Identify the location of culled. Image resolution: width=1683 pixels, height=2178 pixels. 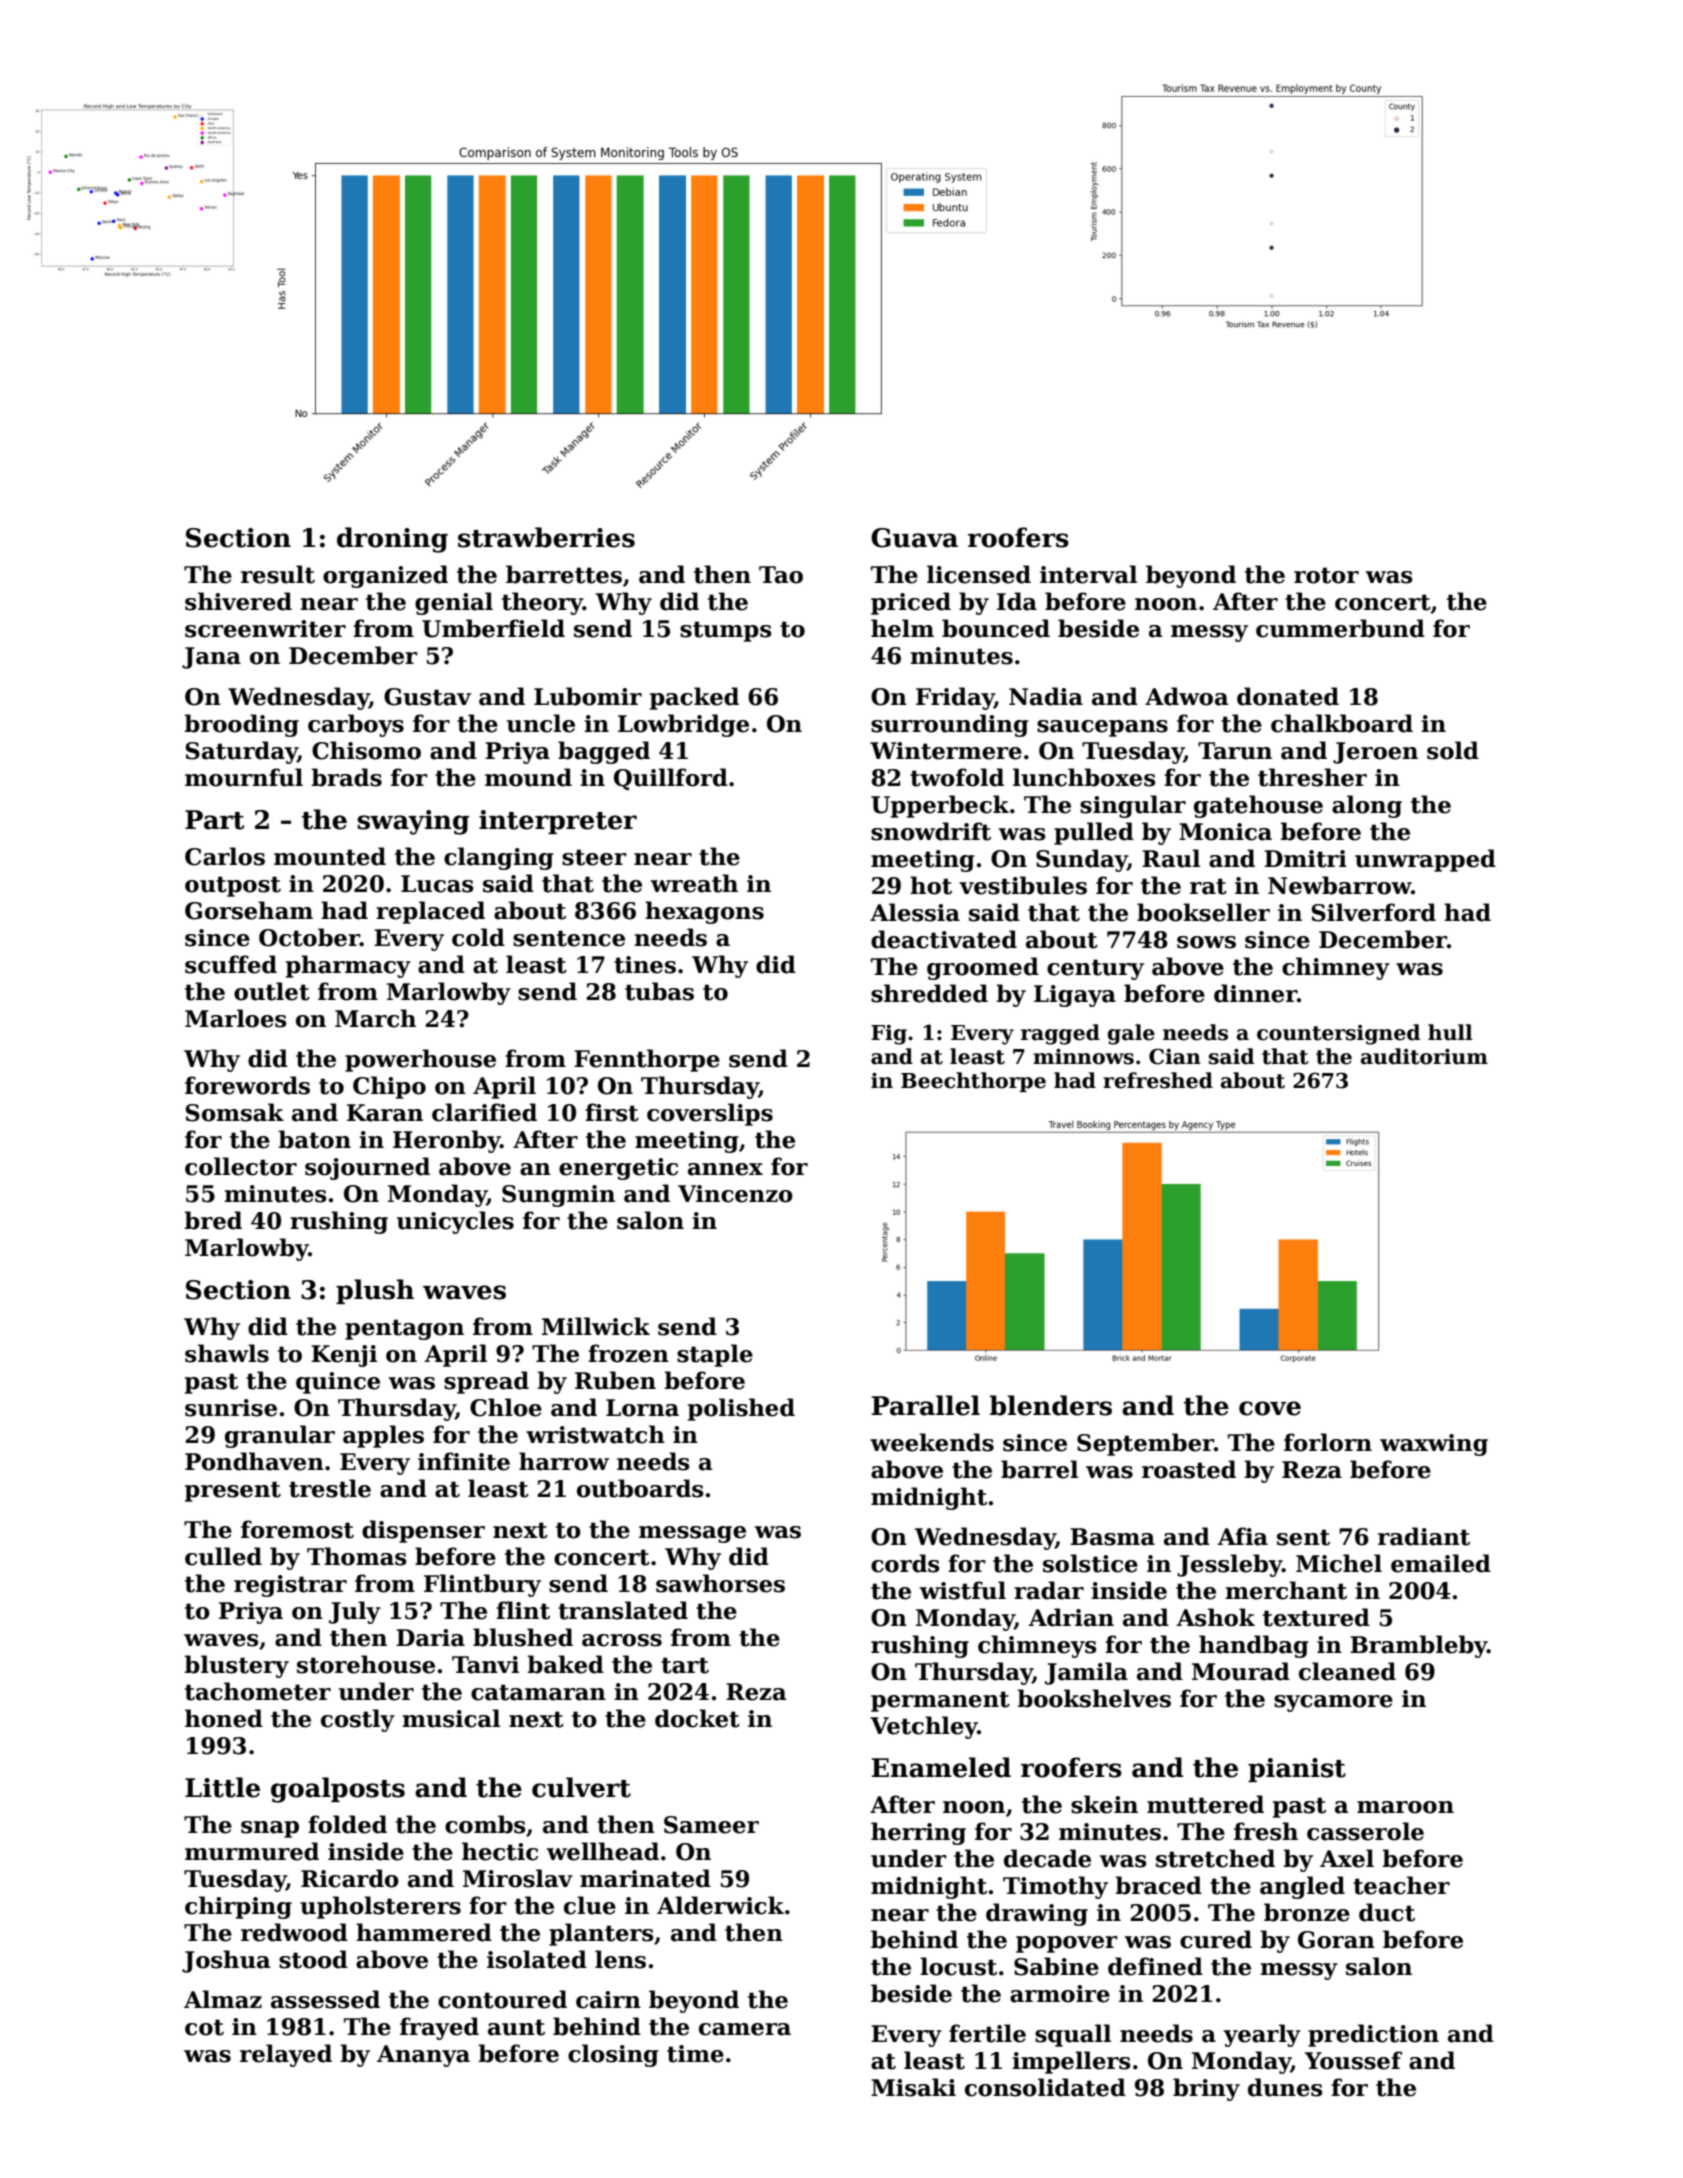
(223, 1556).
